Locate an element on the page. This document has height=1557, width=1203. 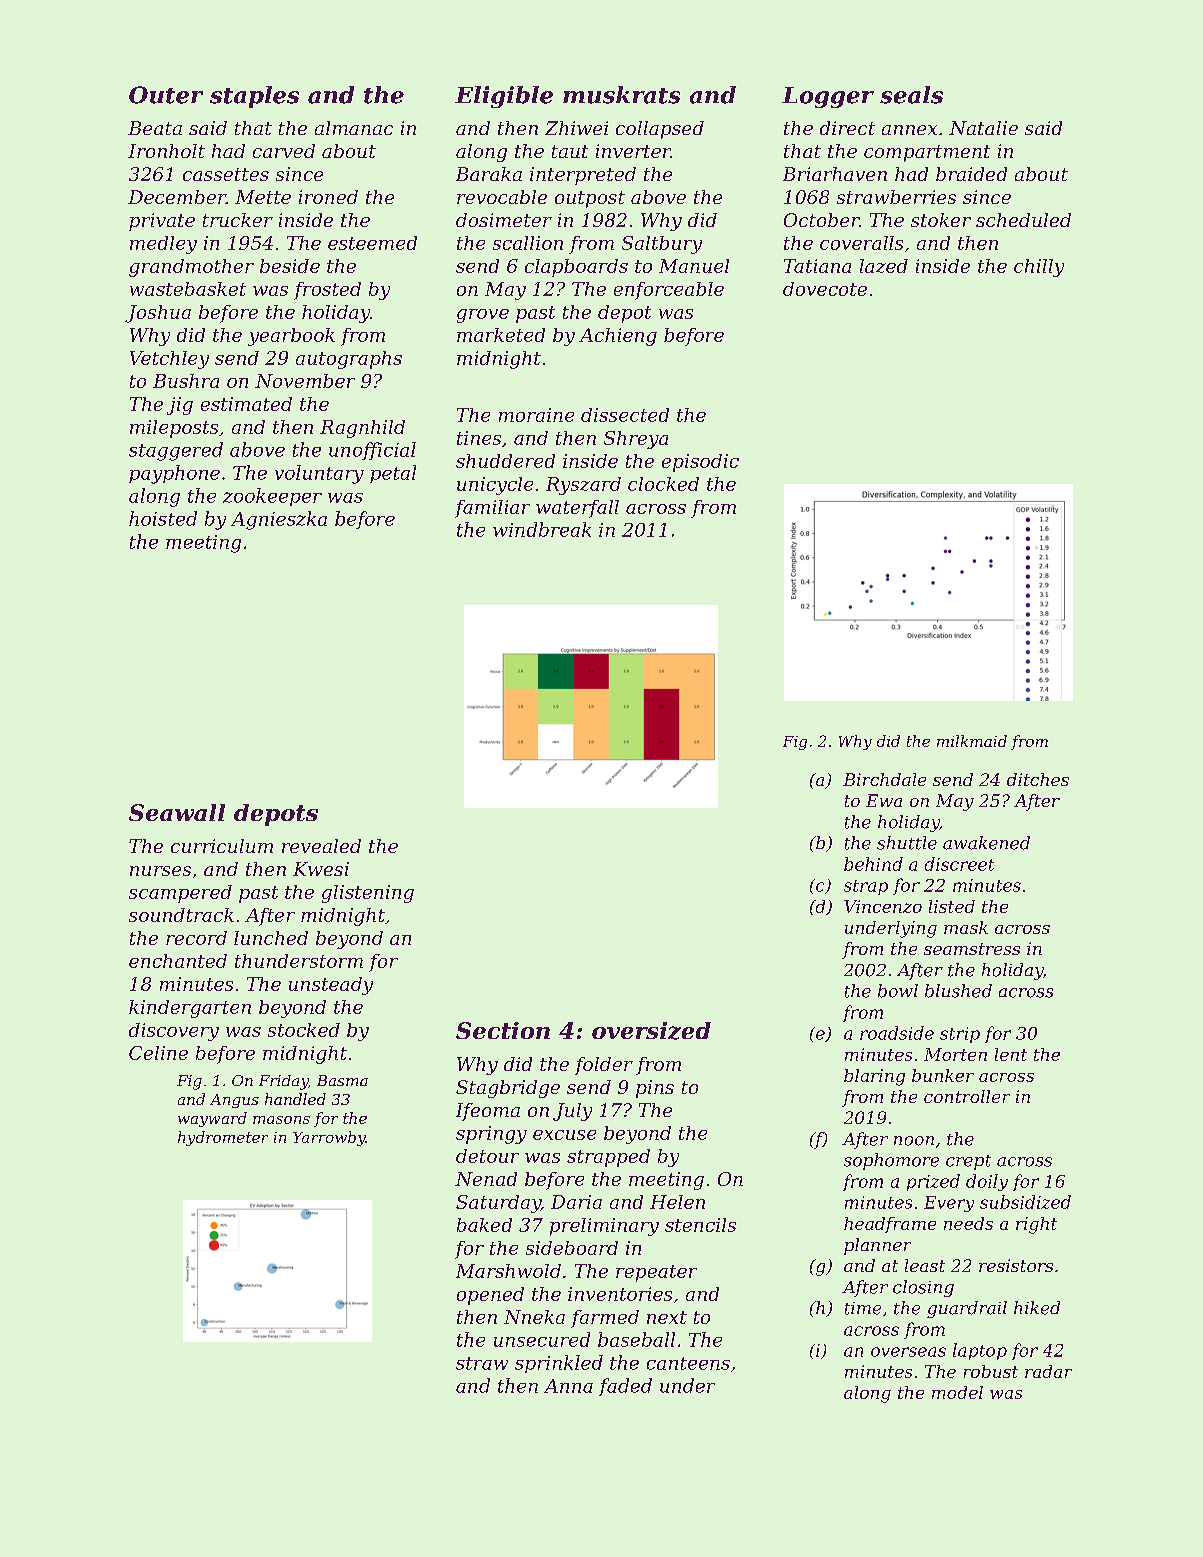
Seawall is located at coordinates (177, 812).
